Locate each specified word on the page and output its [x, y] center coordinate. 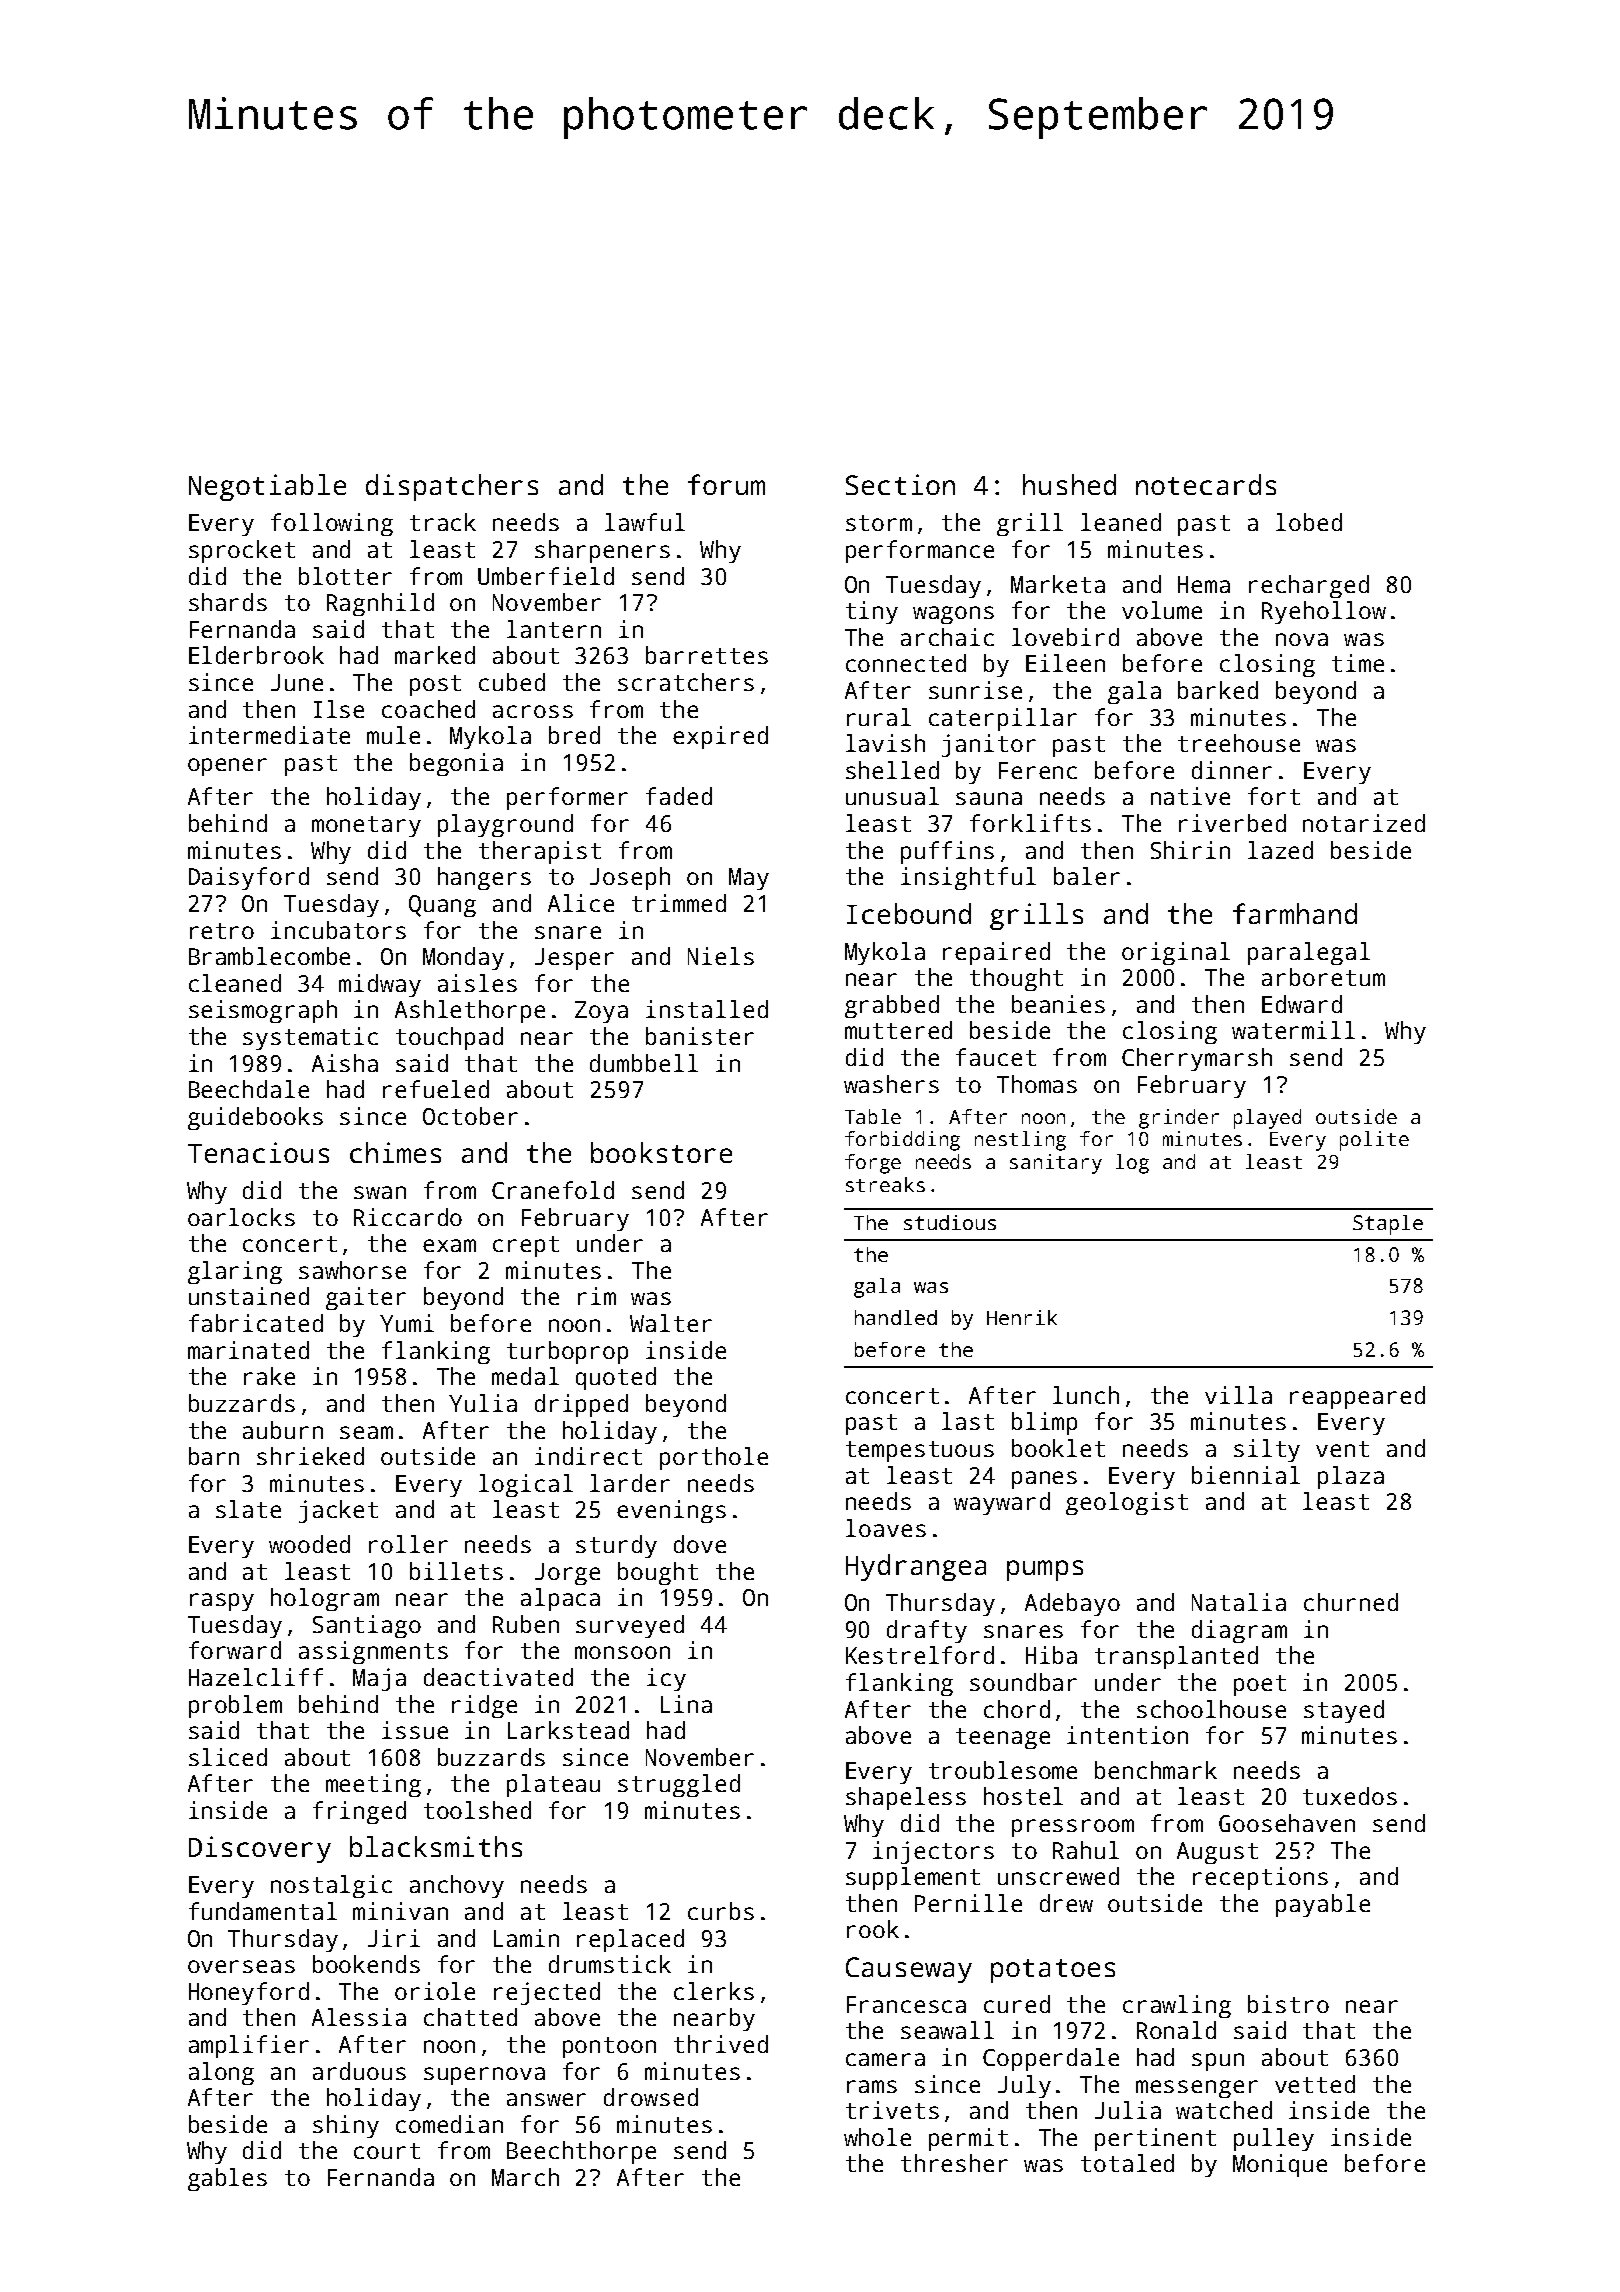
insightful [968, 878]
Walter [671, 1323]
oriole [435, 1991]
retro [222, 931]
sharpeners [602, 551]
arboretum [1323, 977]
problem [235, 1706]
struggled [679, 1785]
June [297, 682]
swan [380, 1192]
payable [1323, 1905]
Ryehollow [1324, 612]
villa [1238, 1395]
